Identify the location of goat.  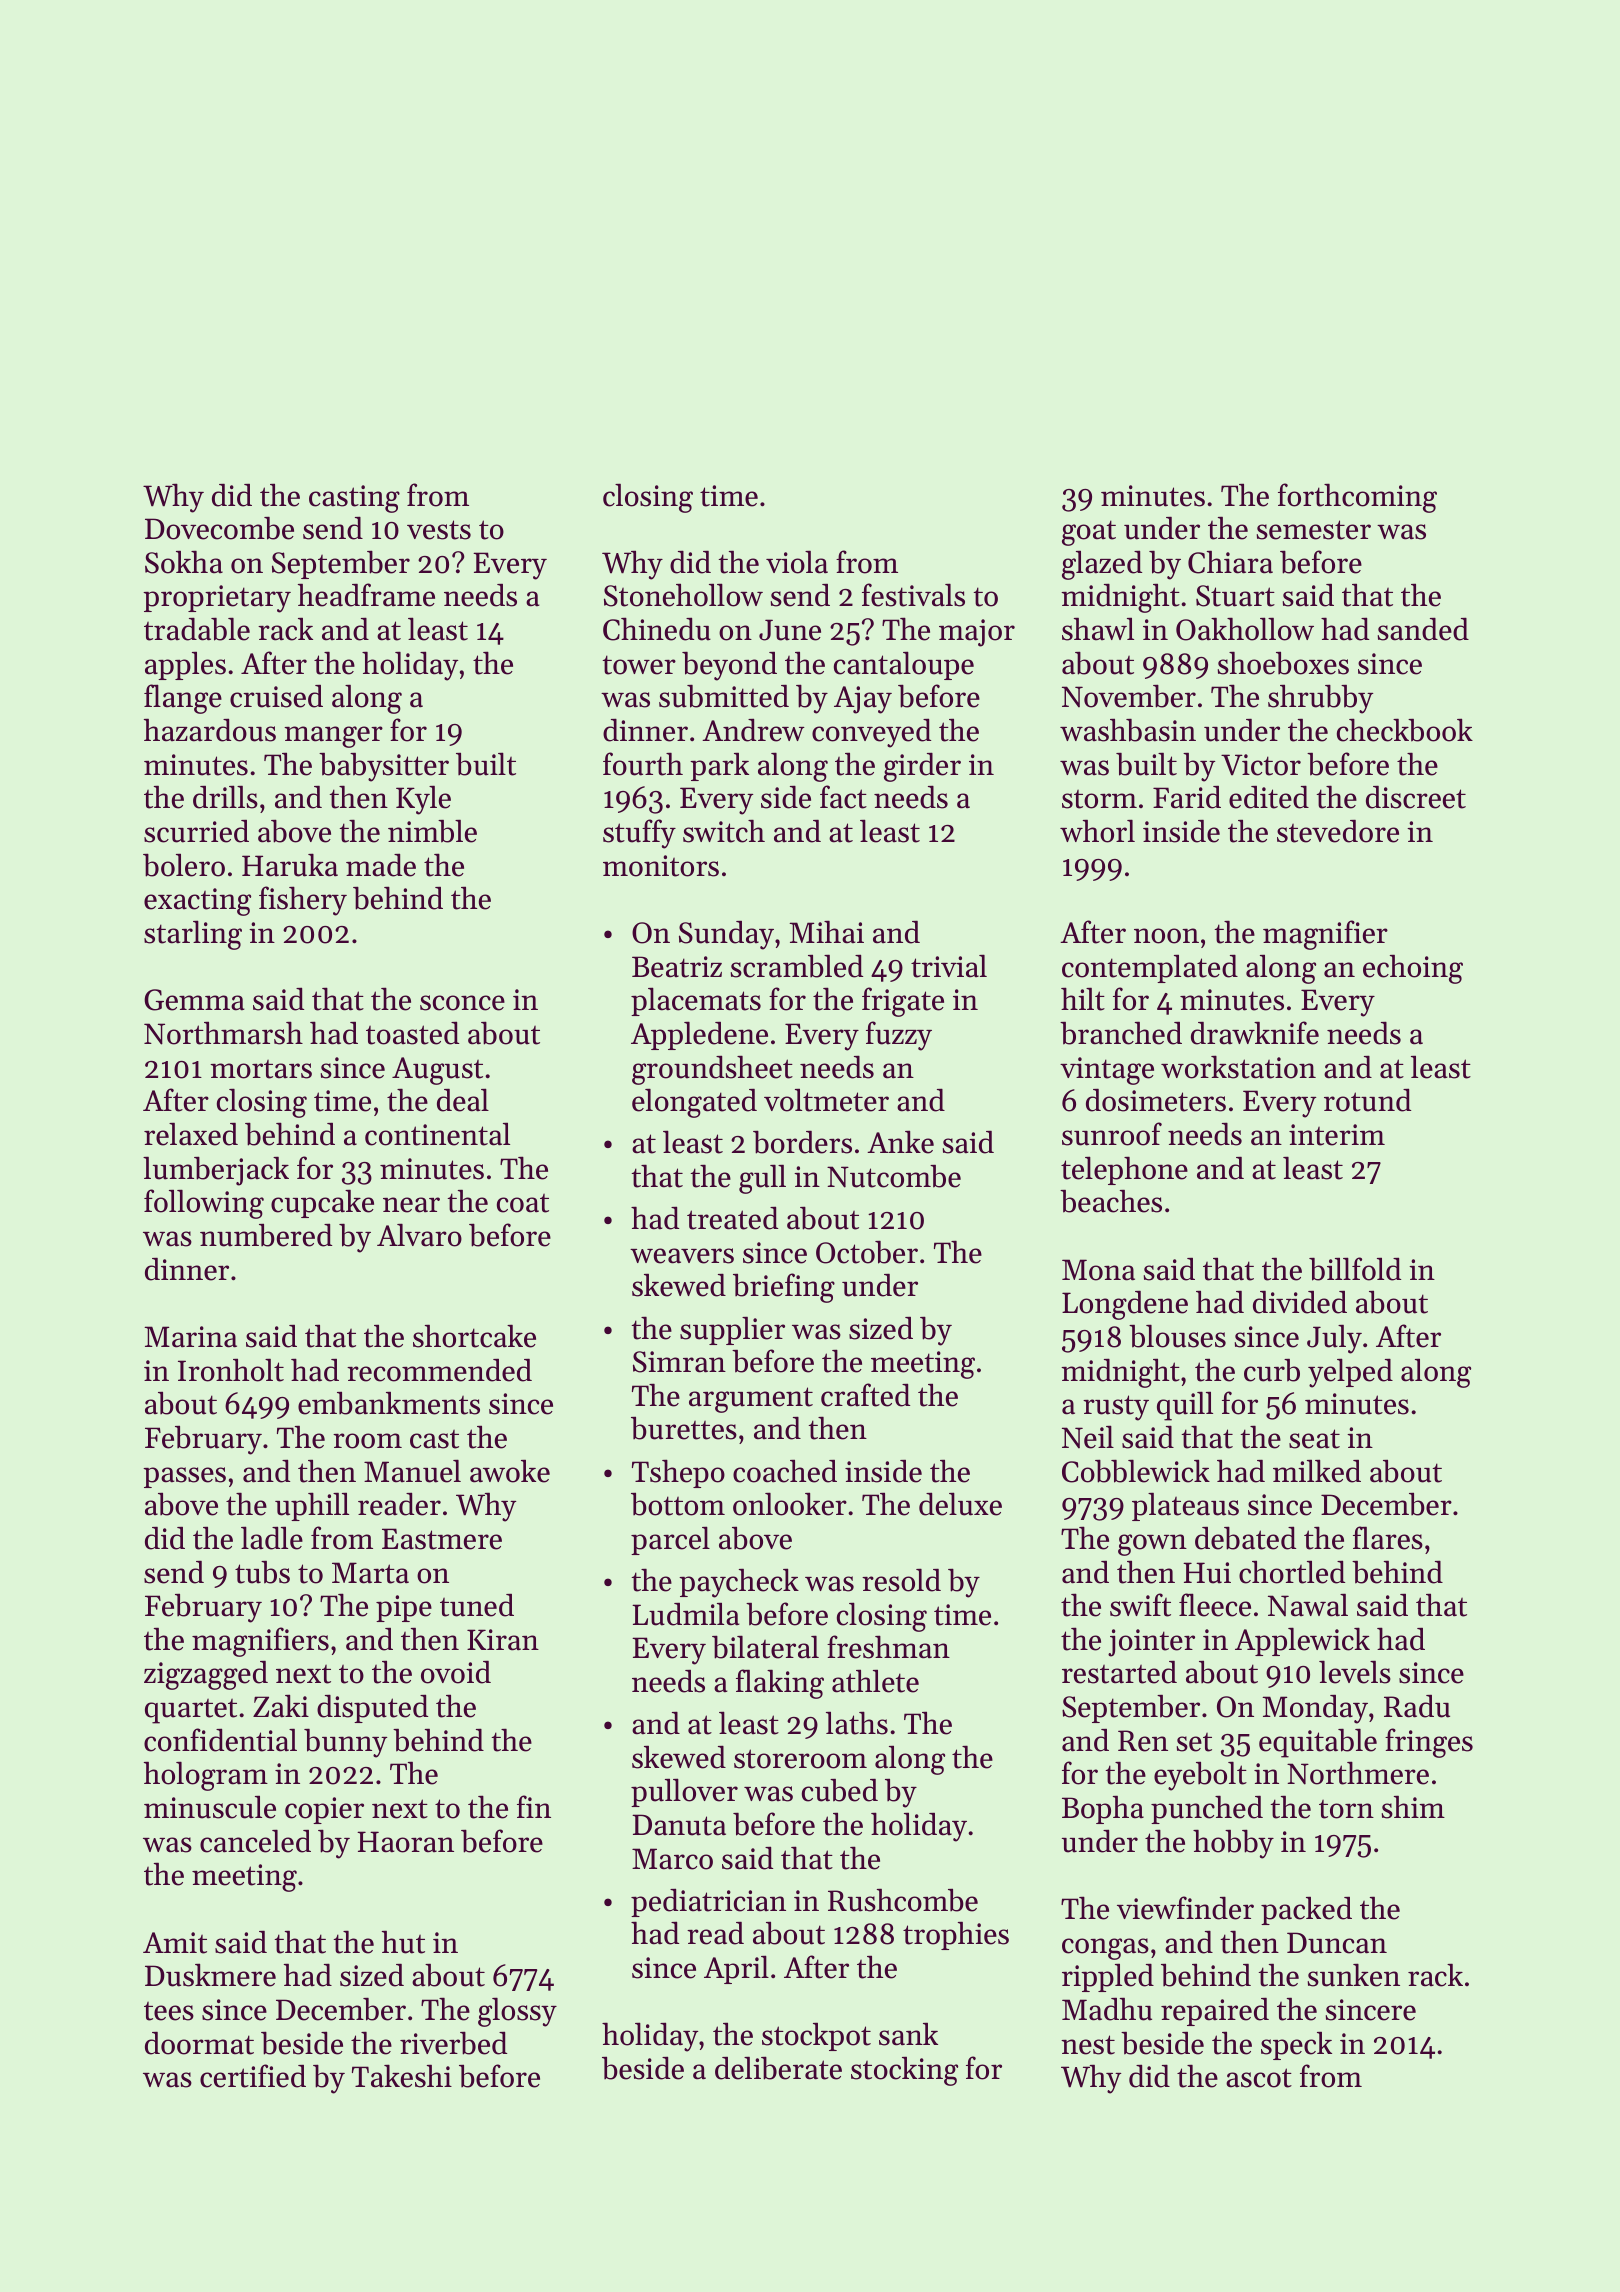
(1089, 533).
